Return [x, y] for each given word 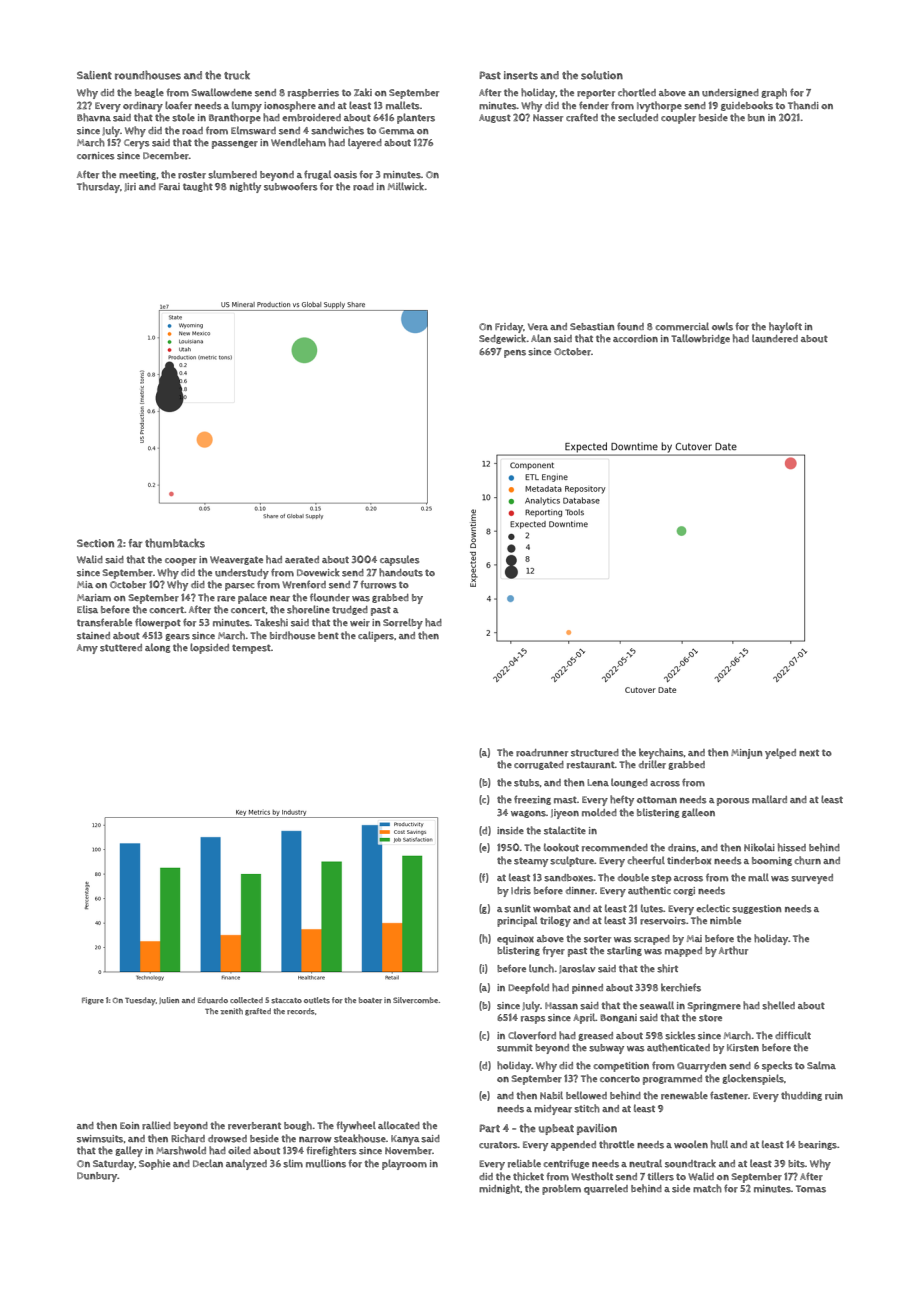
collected [246, 1000]
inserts [521, 75]
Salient [94, 75]
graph [774, 93]
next [809, 752]
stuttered [121, 648]
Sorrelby [403, 623]
